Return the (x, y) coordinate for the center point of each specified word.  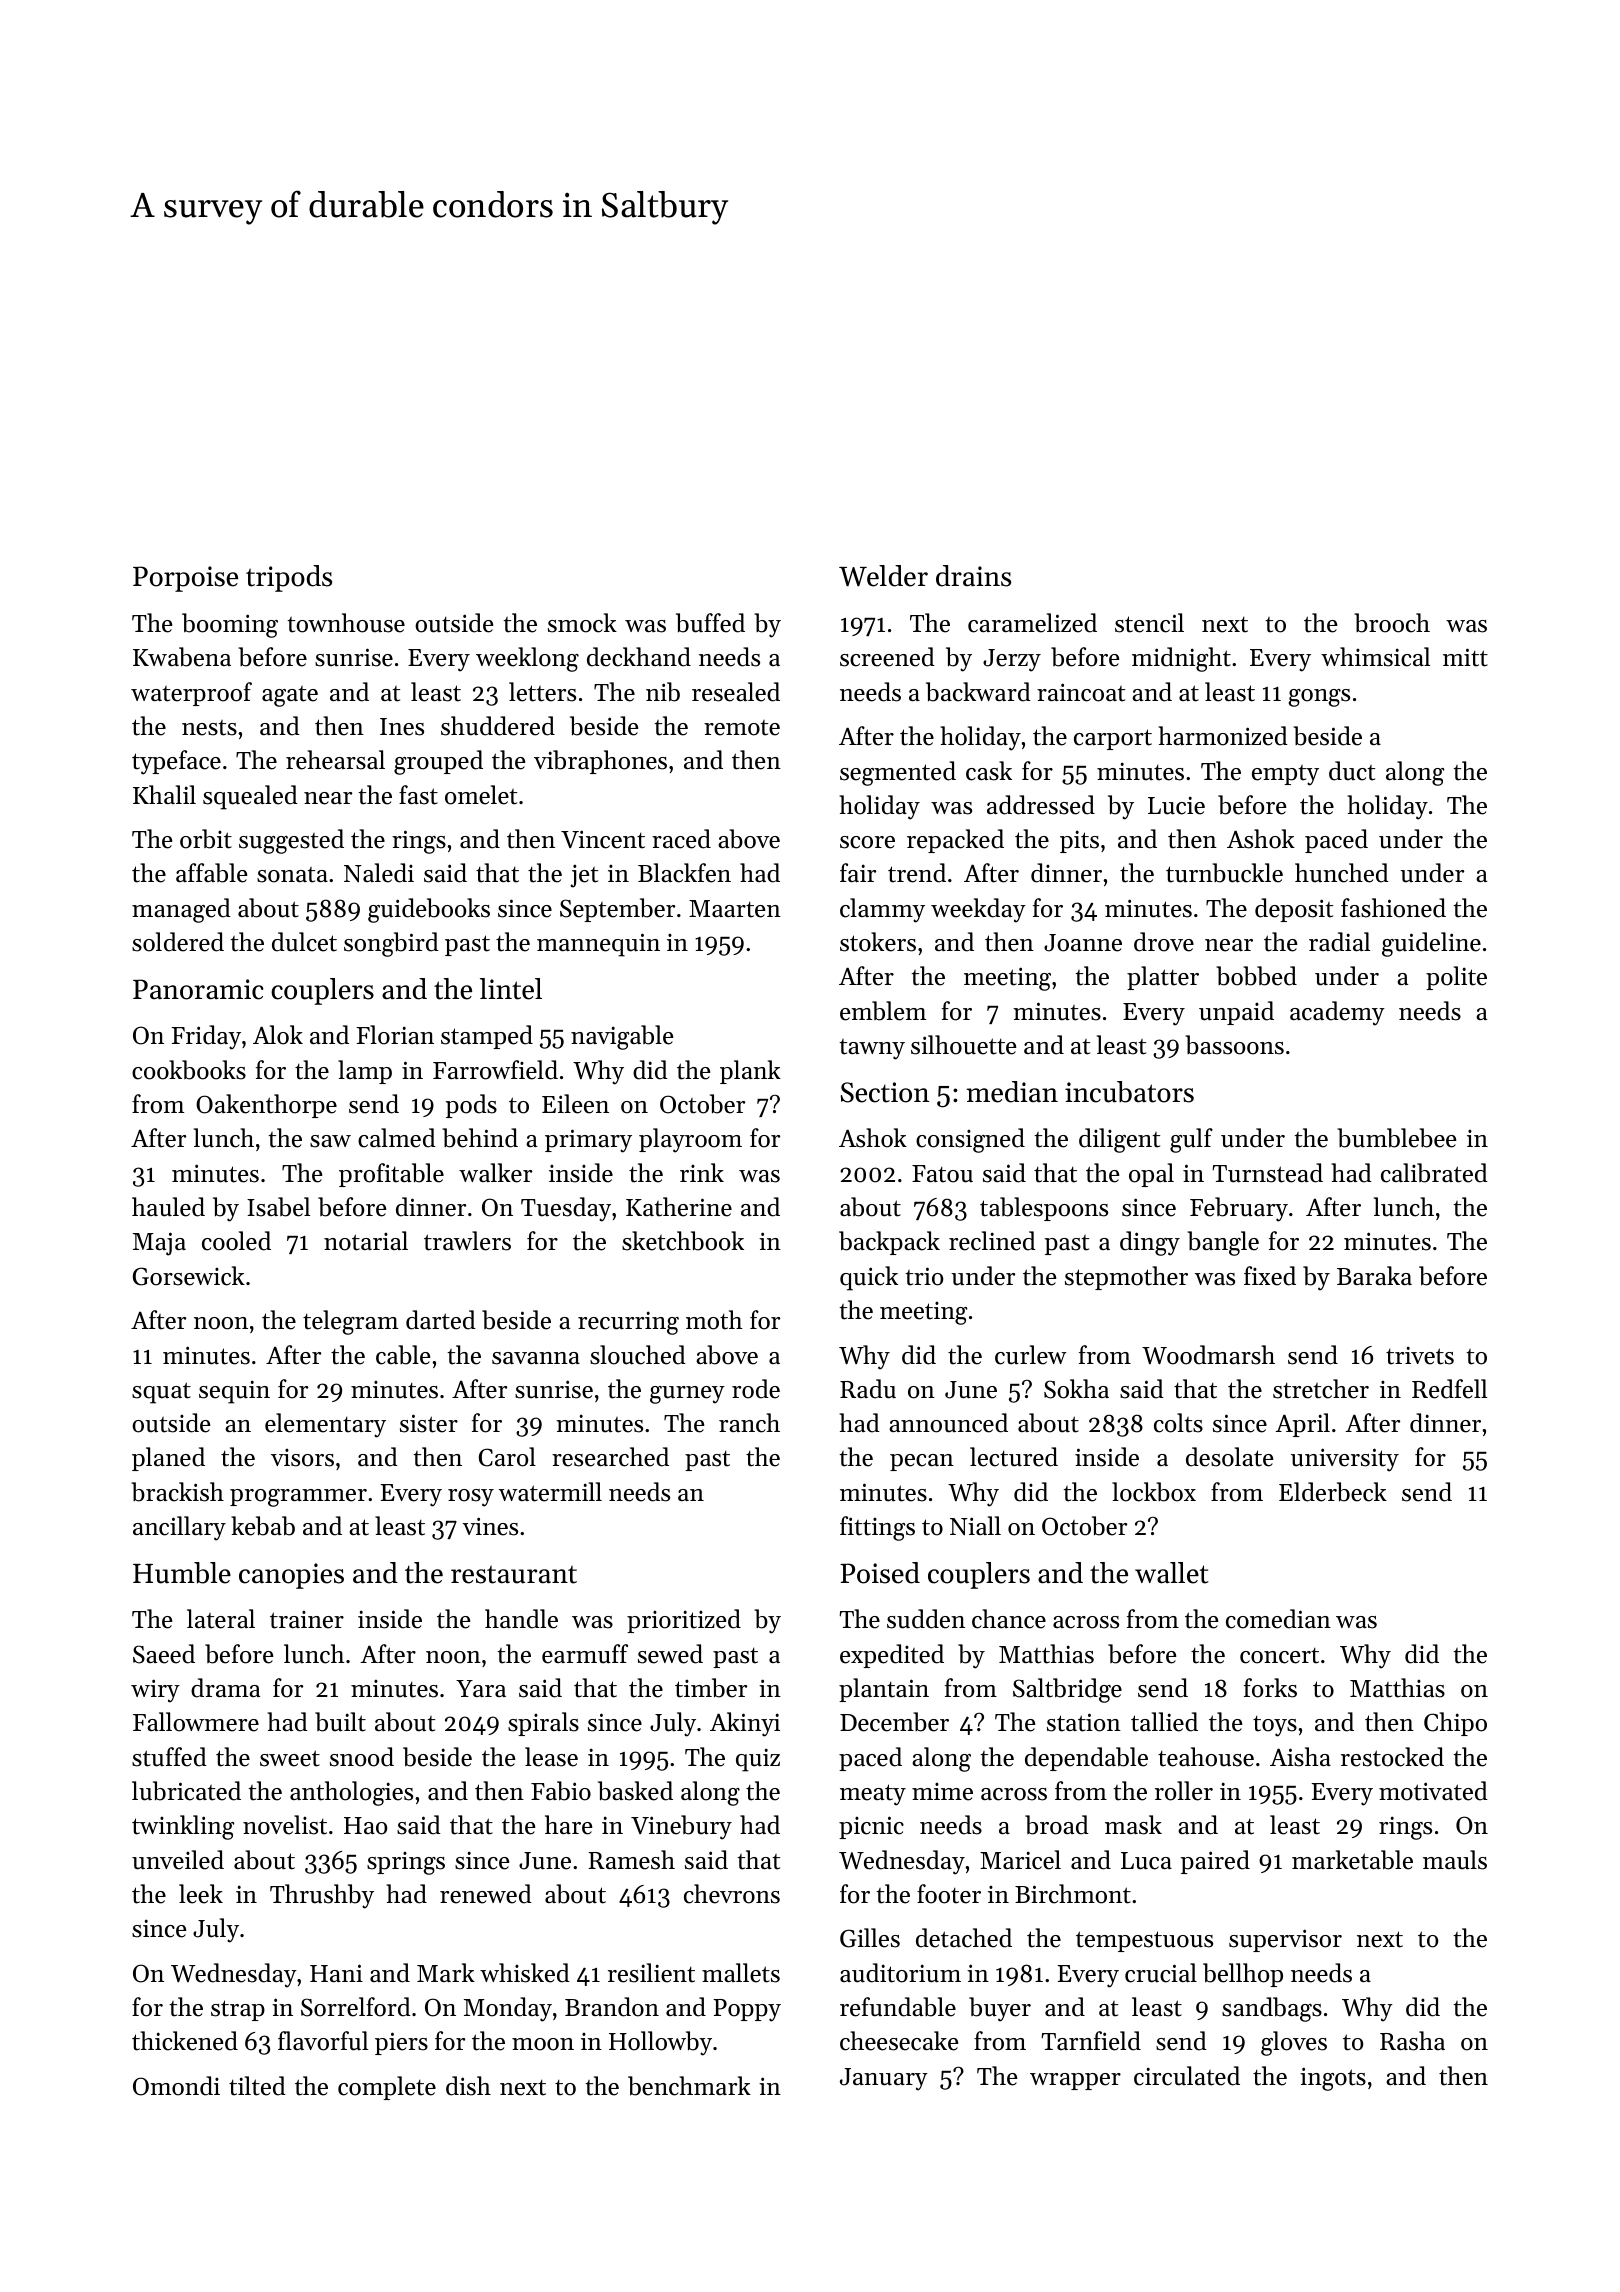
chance (1009, 1619)
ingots (1333, 2079)
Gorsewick (189, 1276)
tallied (1164, 1722)
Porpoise (185, 579)
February (1239, 1209)
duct (1352, 771)
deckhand (639, 657)
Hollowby (660, 2043)
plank (750, 1072)
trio (924, 1276)
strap (238, 2010)
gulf (1191, 1140)
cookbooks (189, 1070)
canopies (291, 1576)
